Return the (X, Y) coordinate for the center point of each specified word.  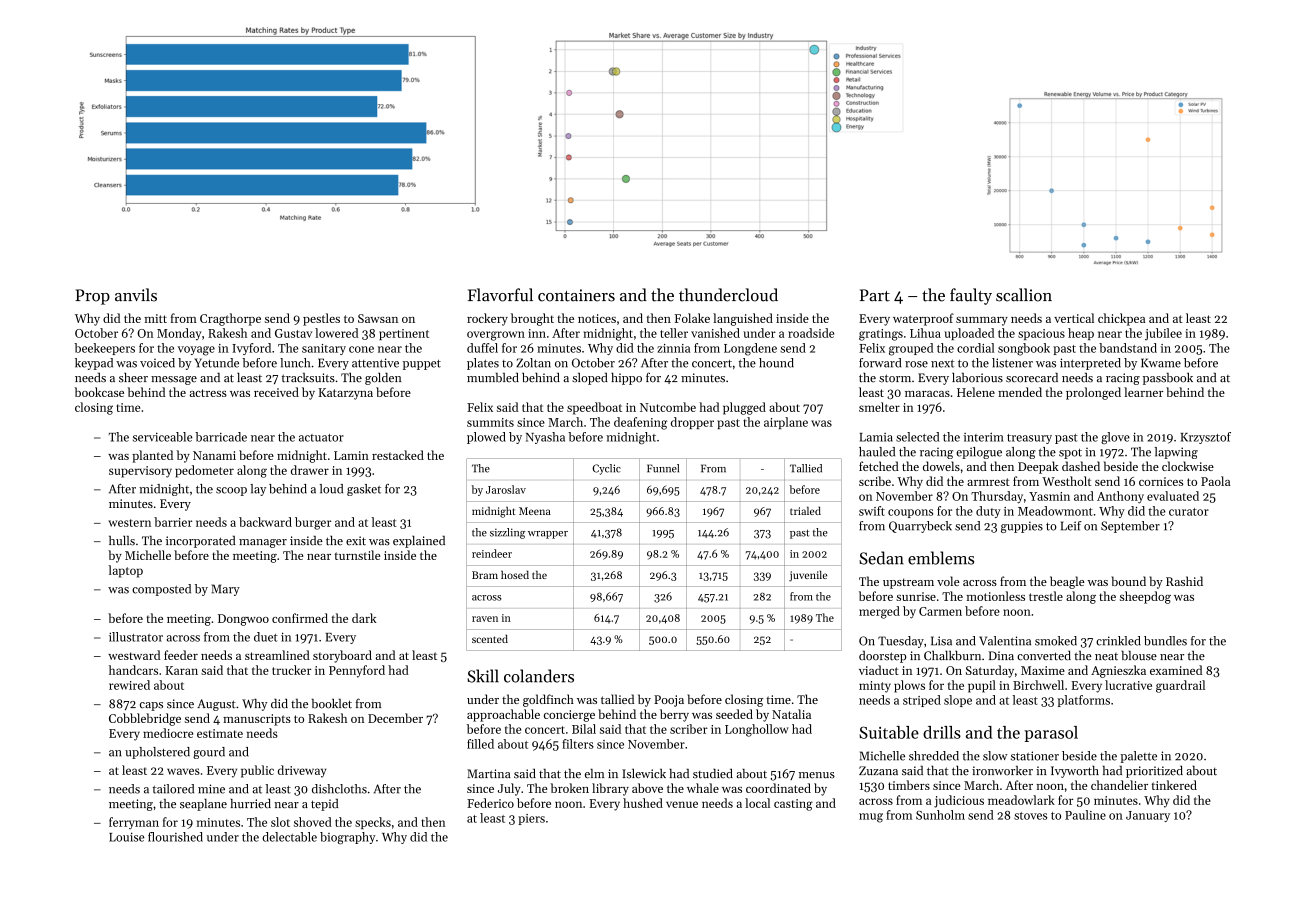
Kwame (1161, 363)
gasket (364, 490)
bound (1128, 581)
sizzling (507, 533)
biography (347, 838)
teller (674, 333)
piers (531, 819)
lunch (295, 363)
